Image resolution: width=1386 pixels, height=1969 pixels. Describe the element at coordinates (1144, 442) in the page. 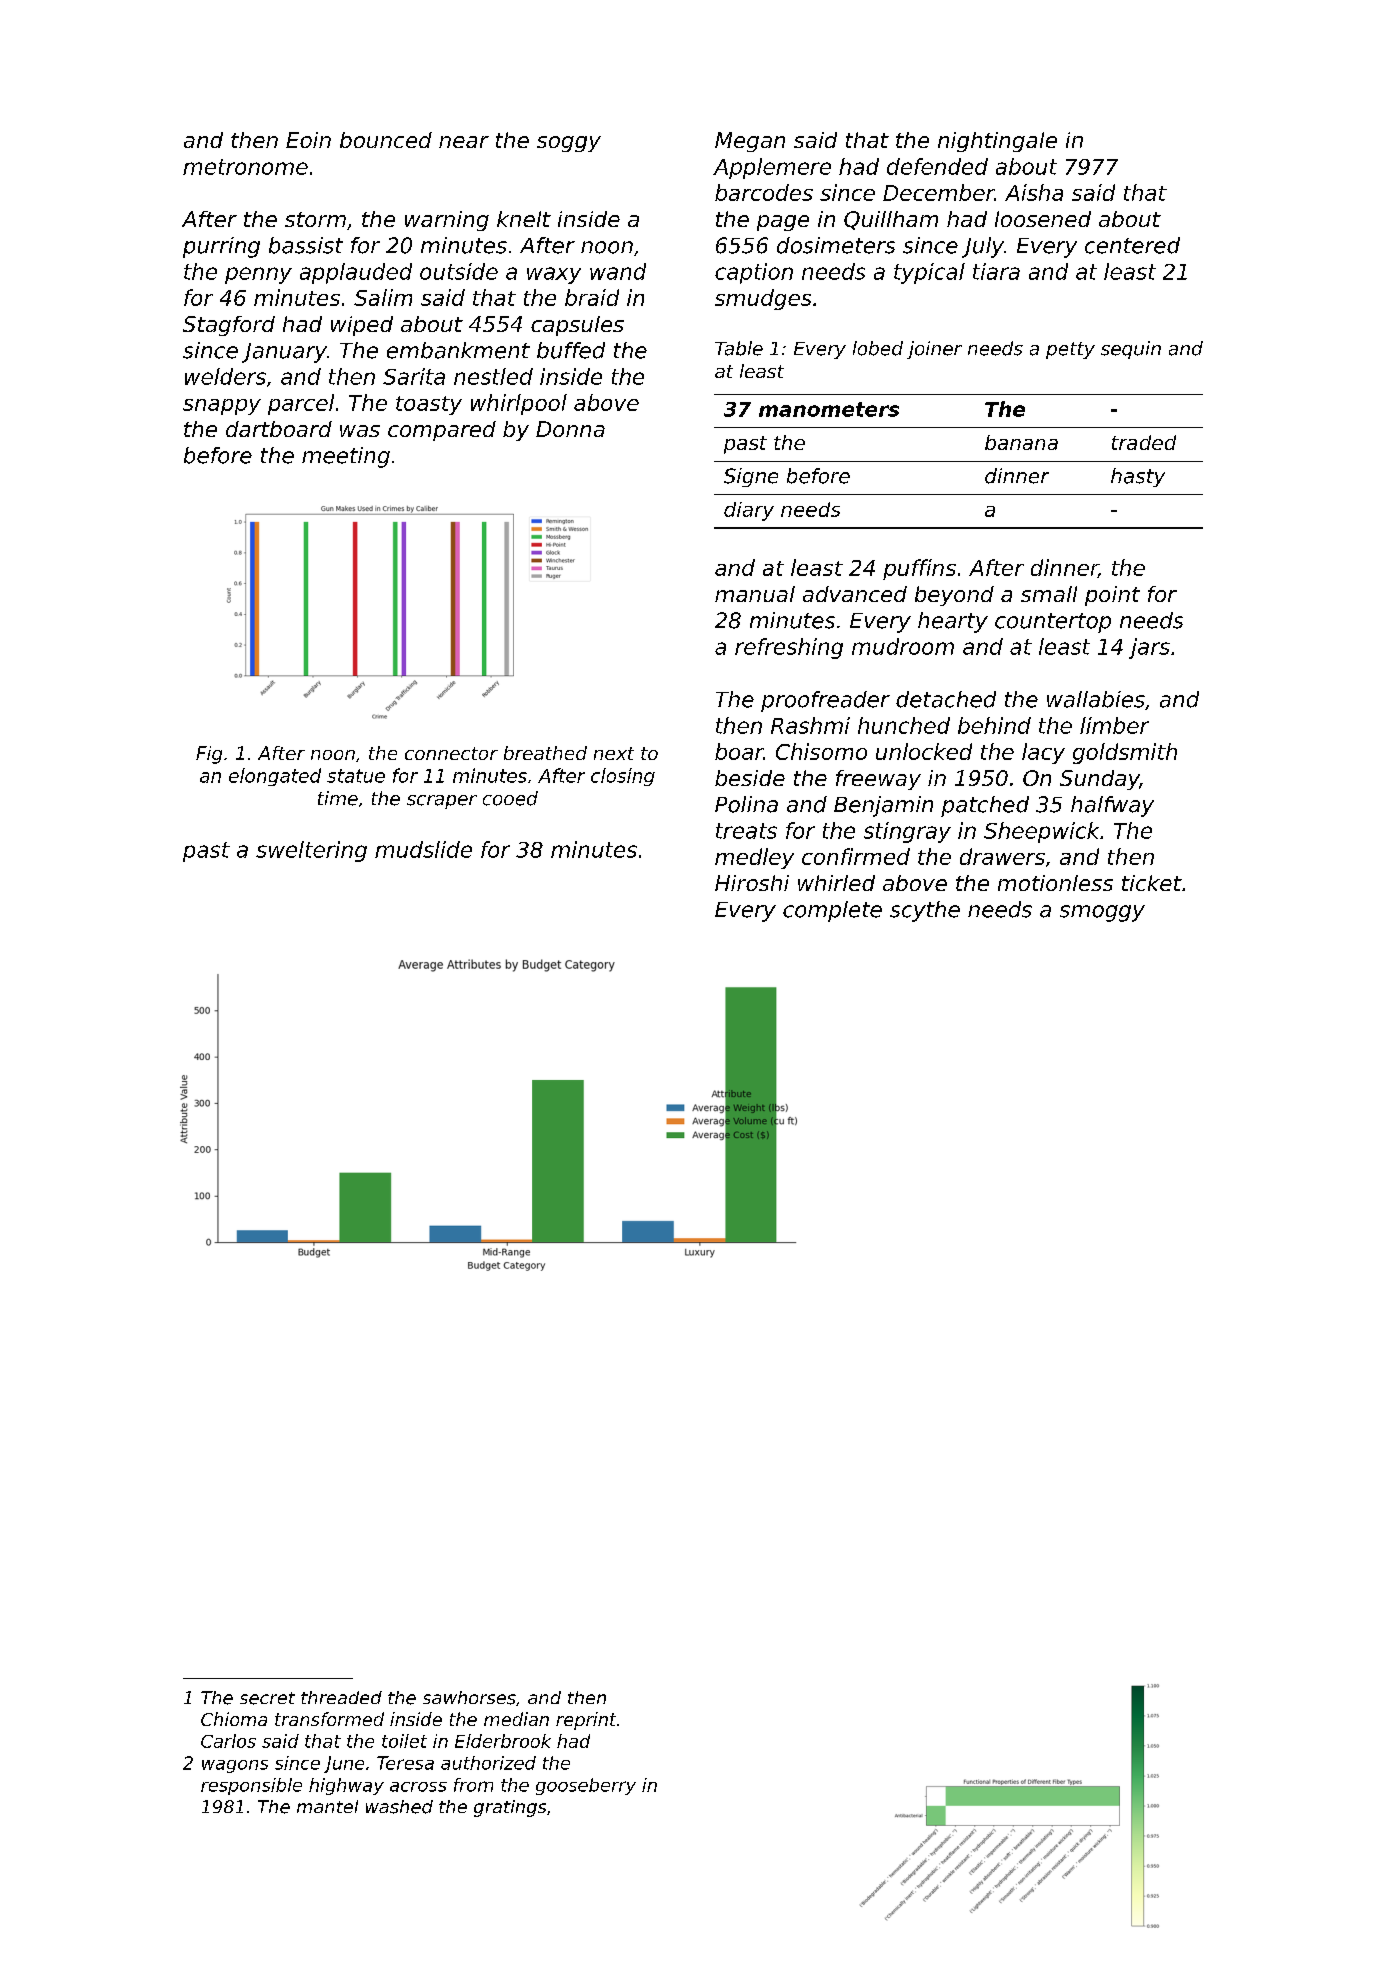

I see `traded` at that location.
